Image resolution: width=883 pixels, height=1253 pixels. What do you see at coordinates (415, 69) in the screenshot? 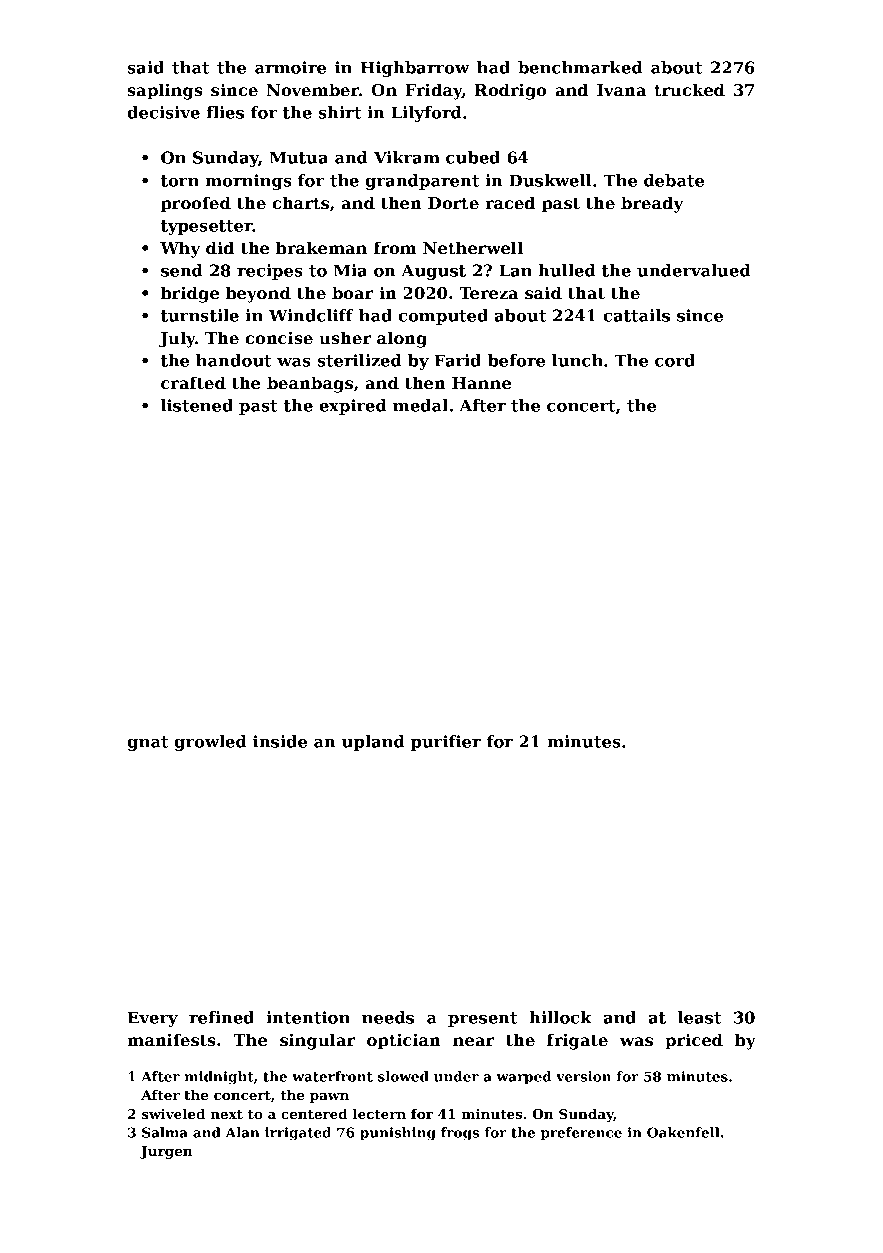
I see `Highbarrow` at bounding box center [415, 69].
